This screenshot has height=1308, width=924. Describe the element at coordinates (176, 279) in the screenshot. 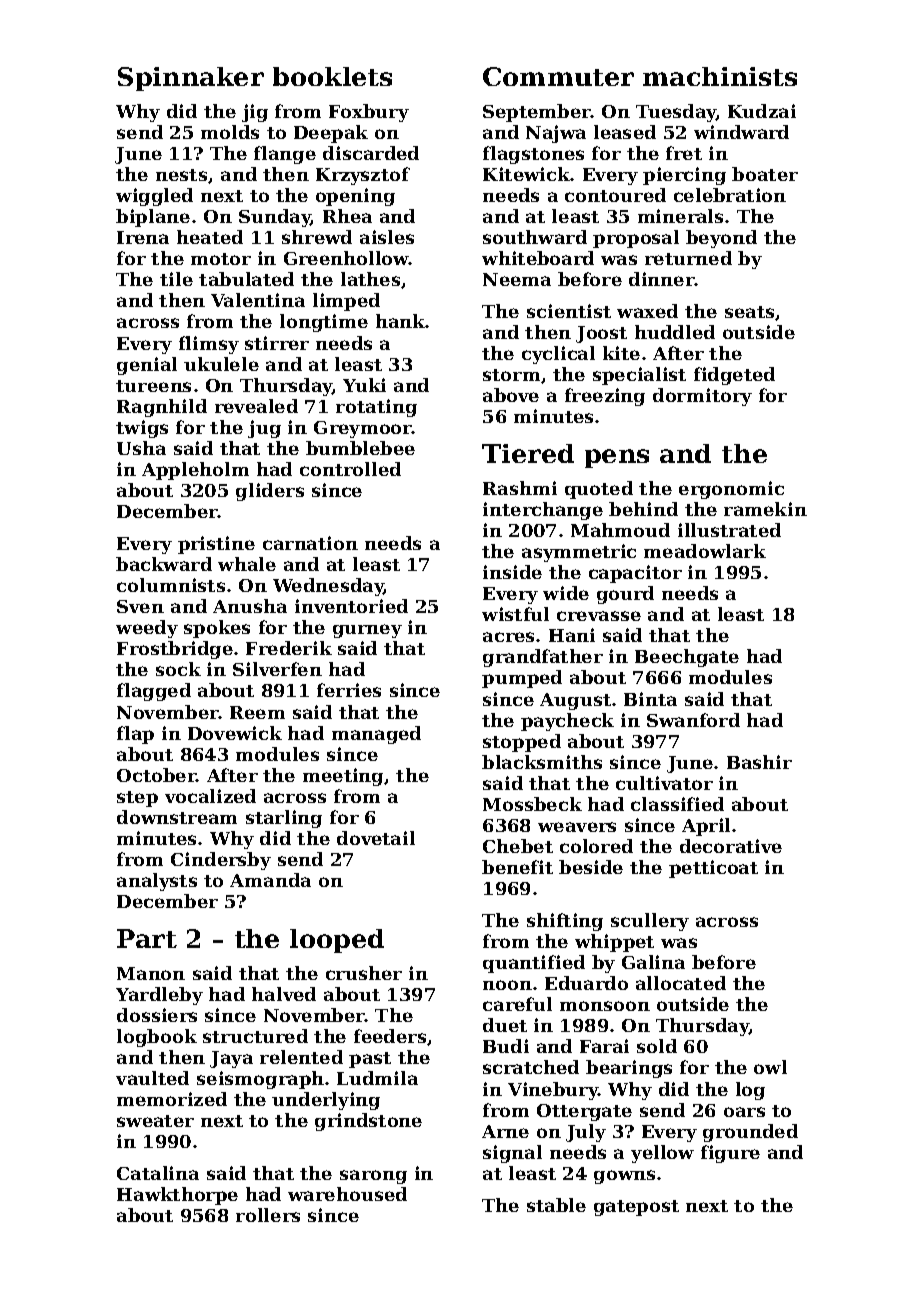

I see `tile` at that location.
